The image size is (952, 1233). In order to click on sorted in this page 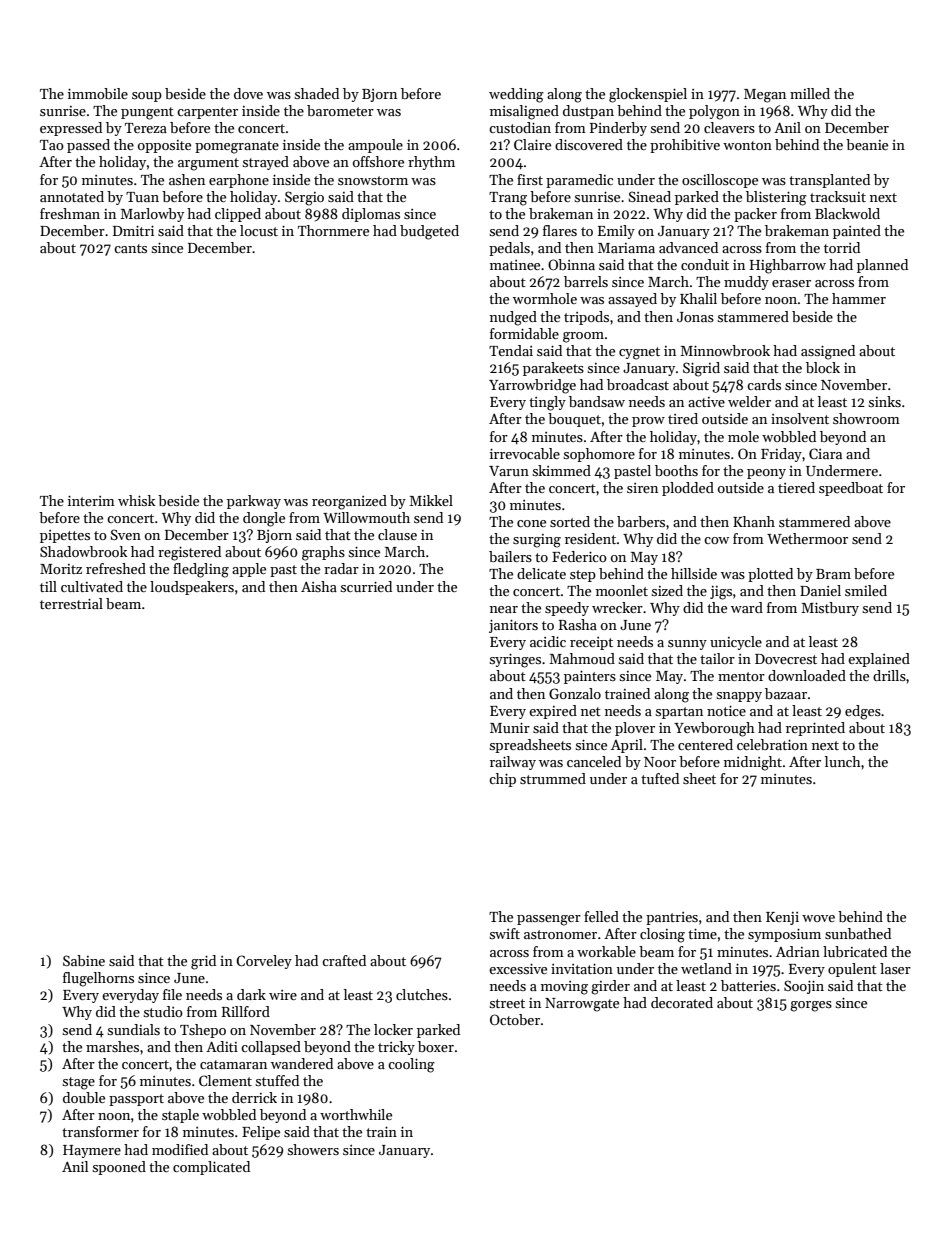, I will do `click(570, 521)`.
